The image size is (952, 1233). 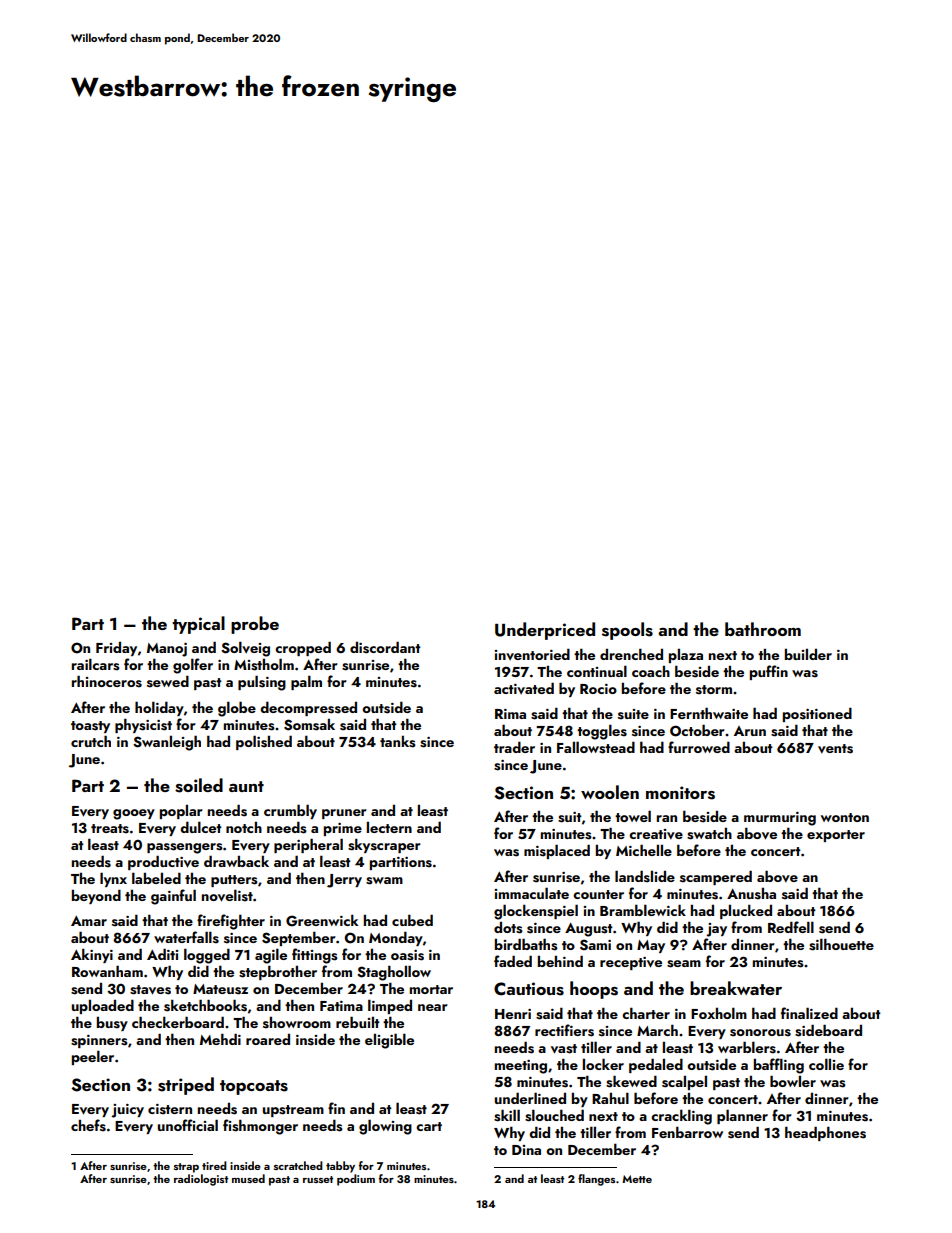 I want to click on jay, so click(x=716, y=930).
